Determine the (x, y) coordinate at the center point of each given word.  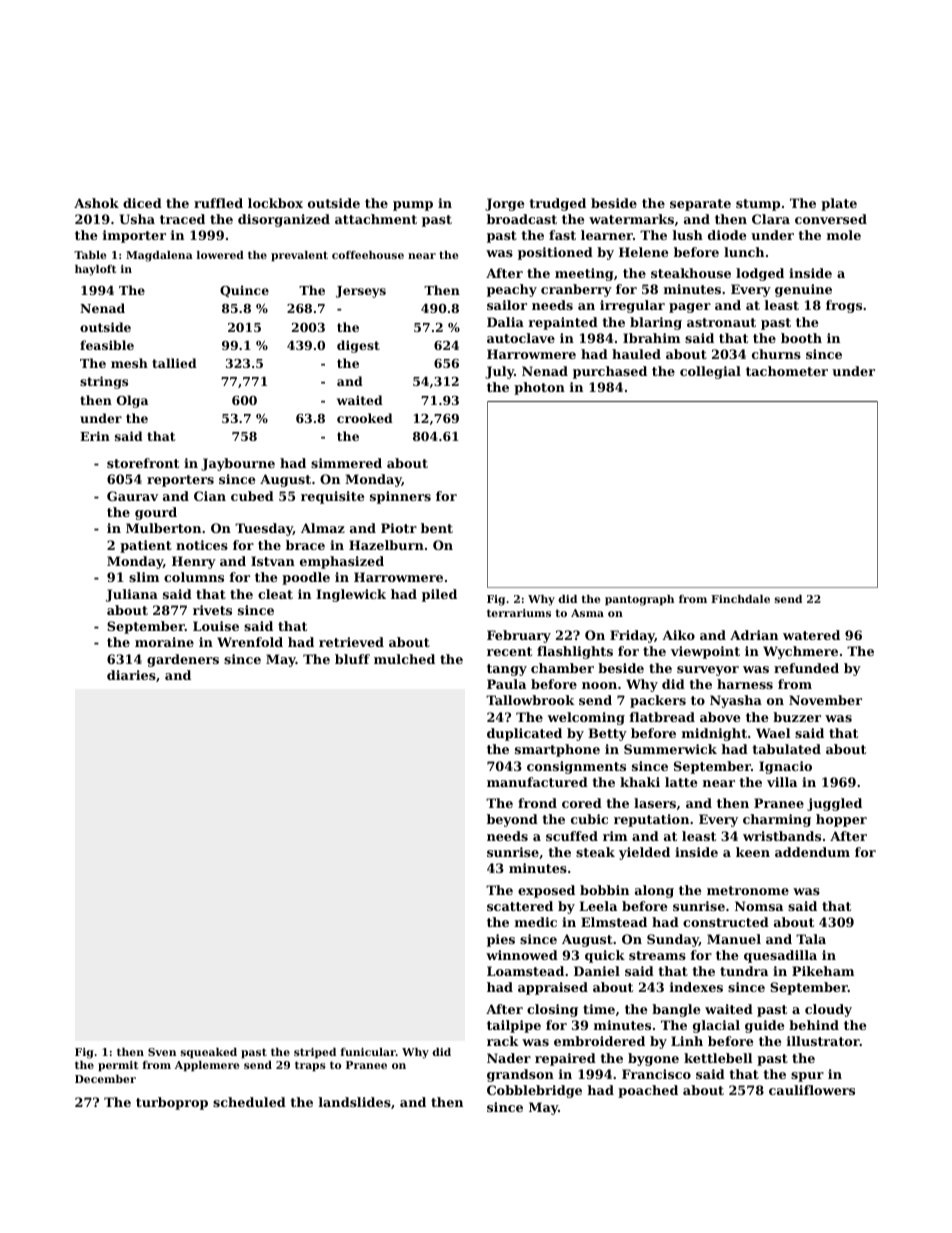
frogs (844, 306)
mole (844, 235)
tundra (744, 971)
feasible (107, 345)
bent (437, 528)
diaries (131, 675)
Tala (811, 939)
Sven (162, 1052)
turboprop (172, 1103)
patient (146, 546)
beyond (512, 820)
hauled (636, 354)
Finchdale (740, 599)
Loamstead (525, 971)
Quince (244, 291)
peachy (512, 290)
